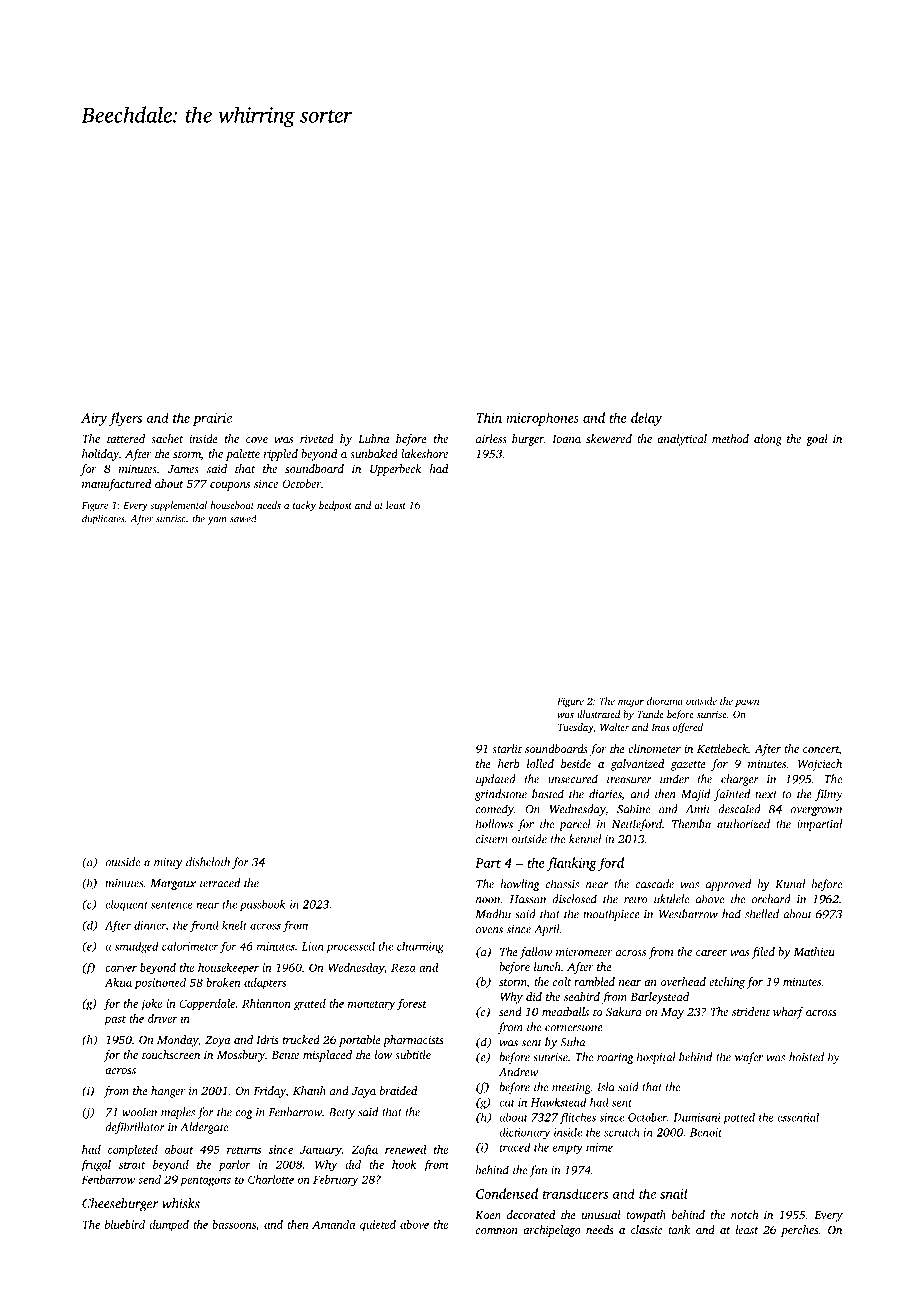 This screenshot has height=1308, width=924. What do you see at coordinates (125, 1224) in the screenshot?
I see `bluebird` at bounding box center [125, 1224].
